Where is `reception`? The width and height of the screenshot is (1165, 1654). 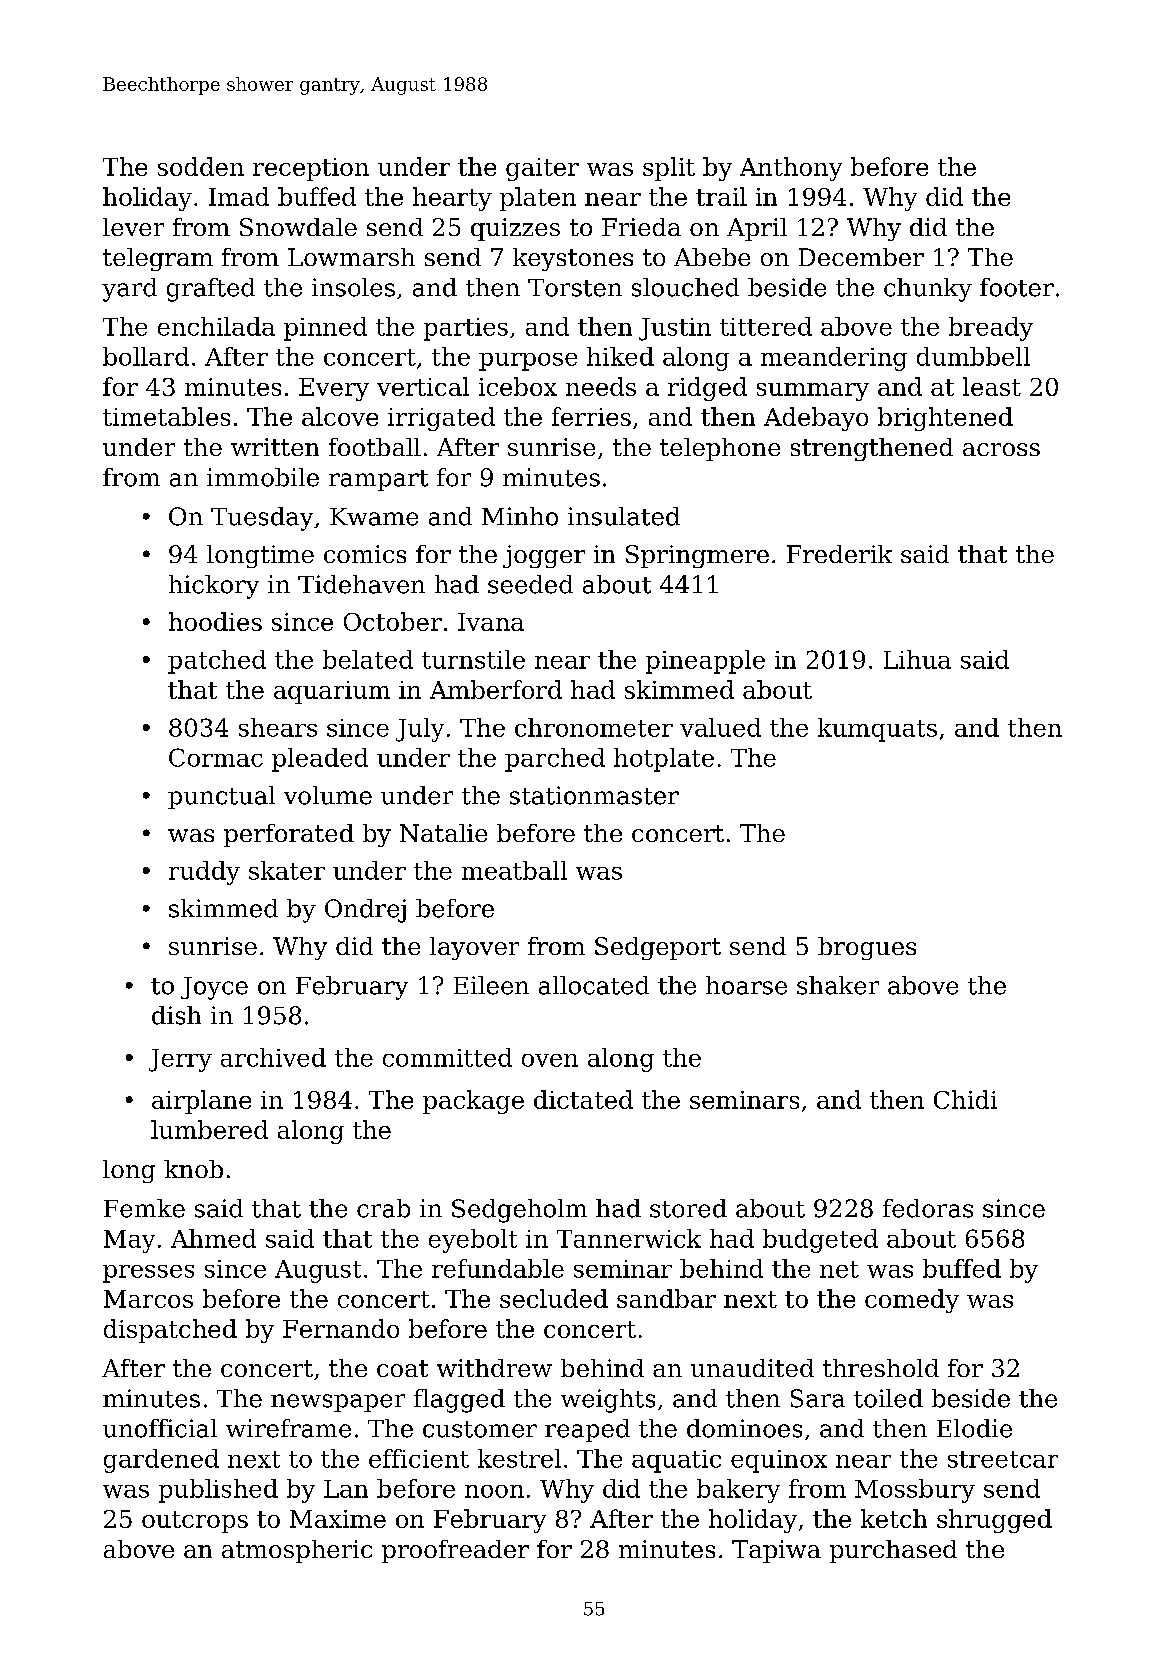
reception is located at coordinates (311, 169).
